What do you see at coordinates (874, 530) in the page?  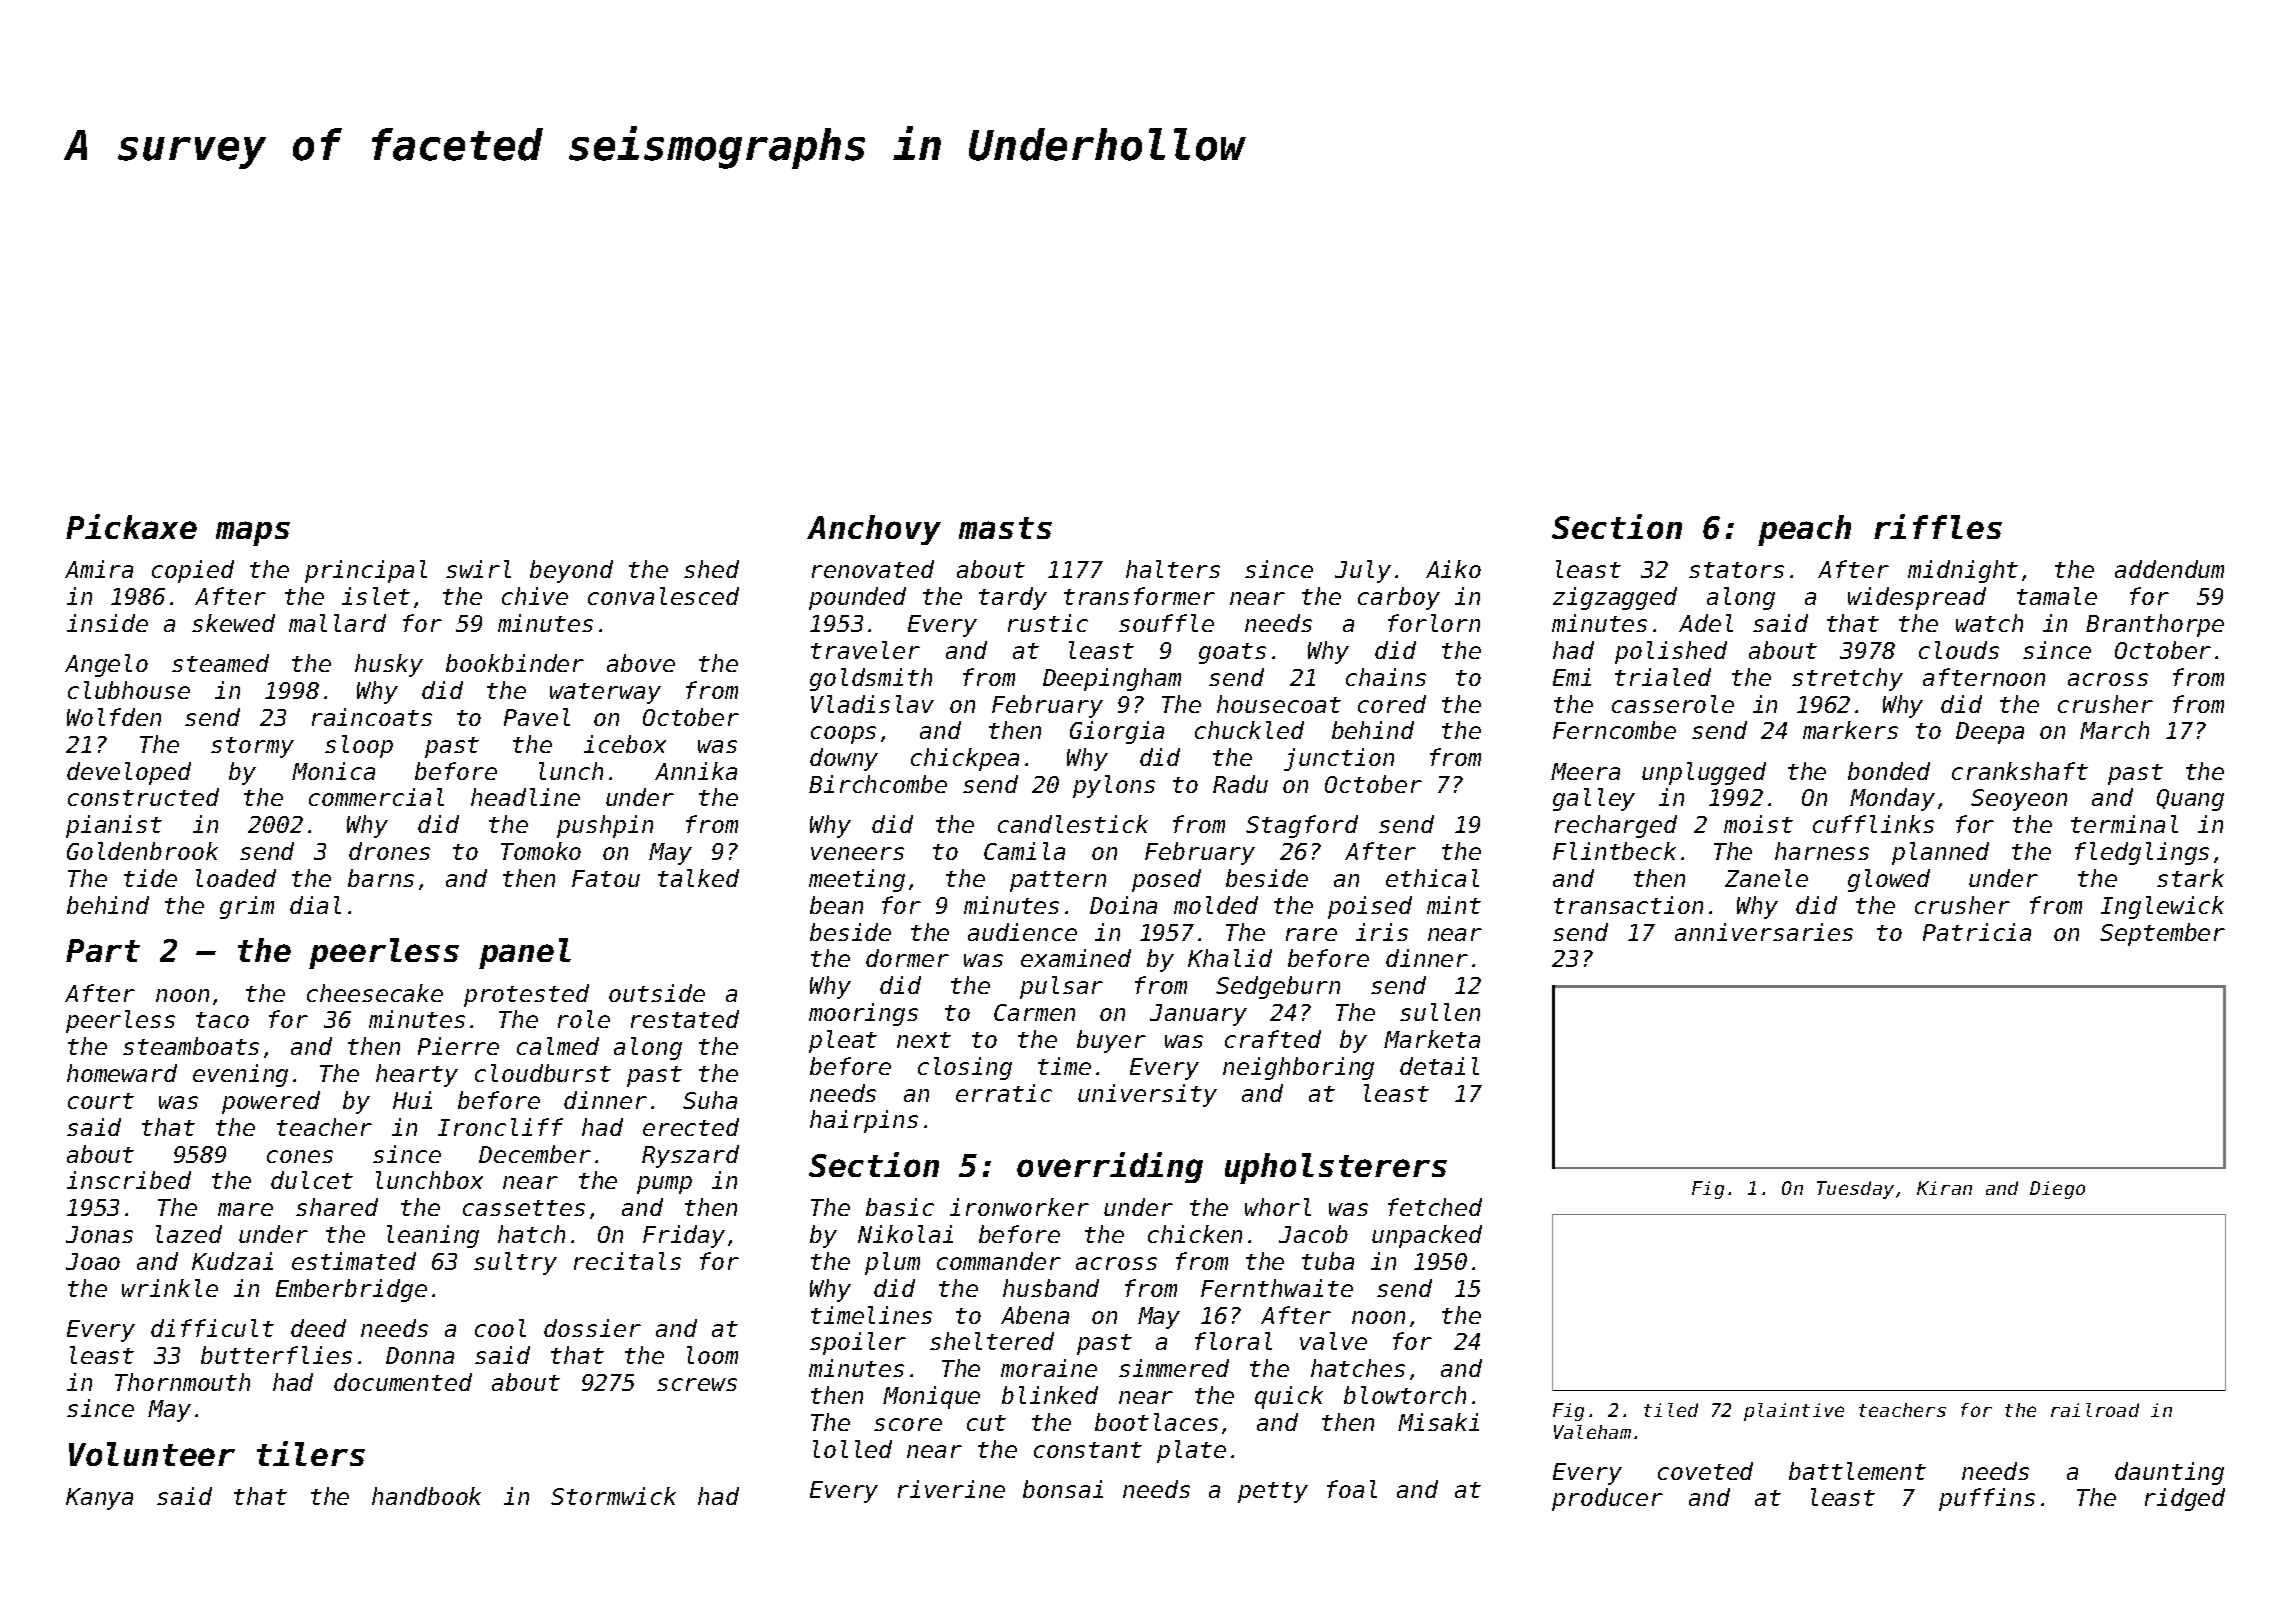 I see `Anchovy` at bounding box center [874, 530].
